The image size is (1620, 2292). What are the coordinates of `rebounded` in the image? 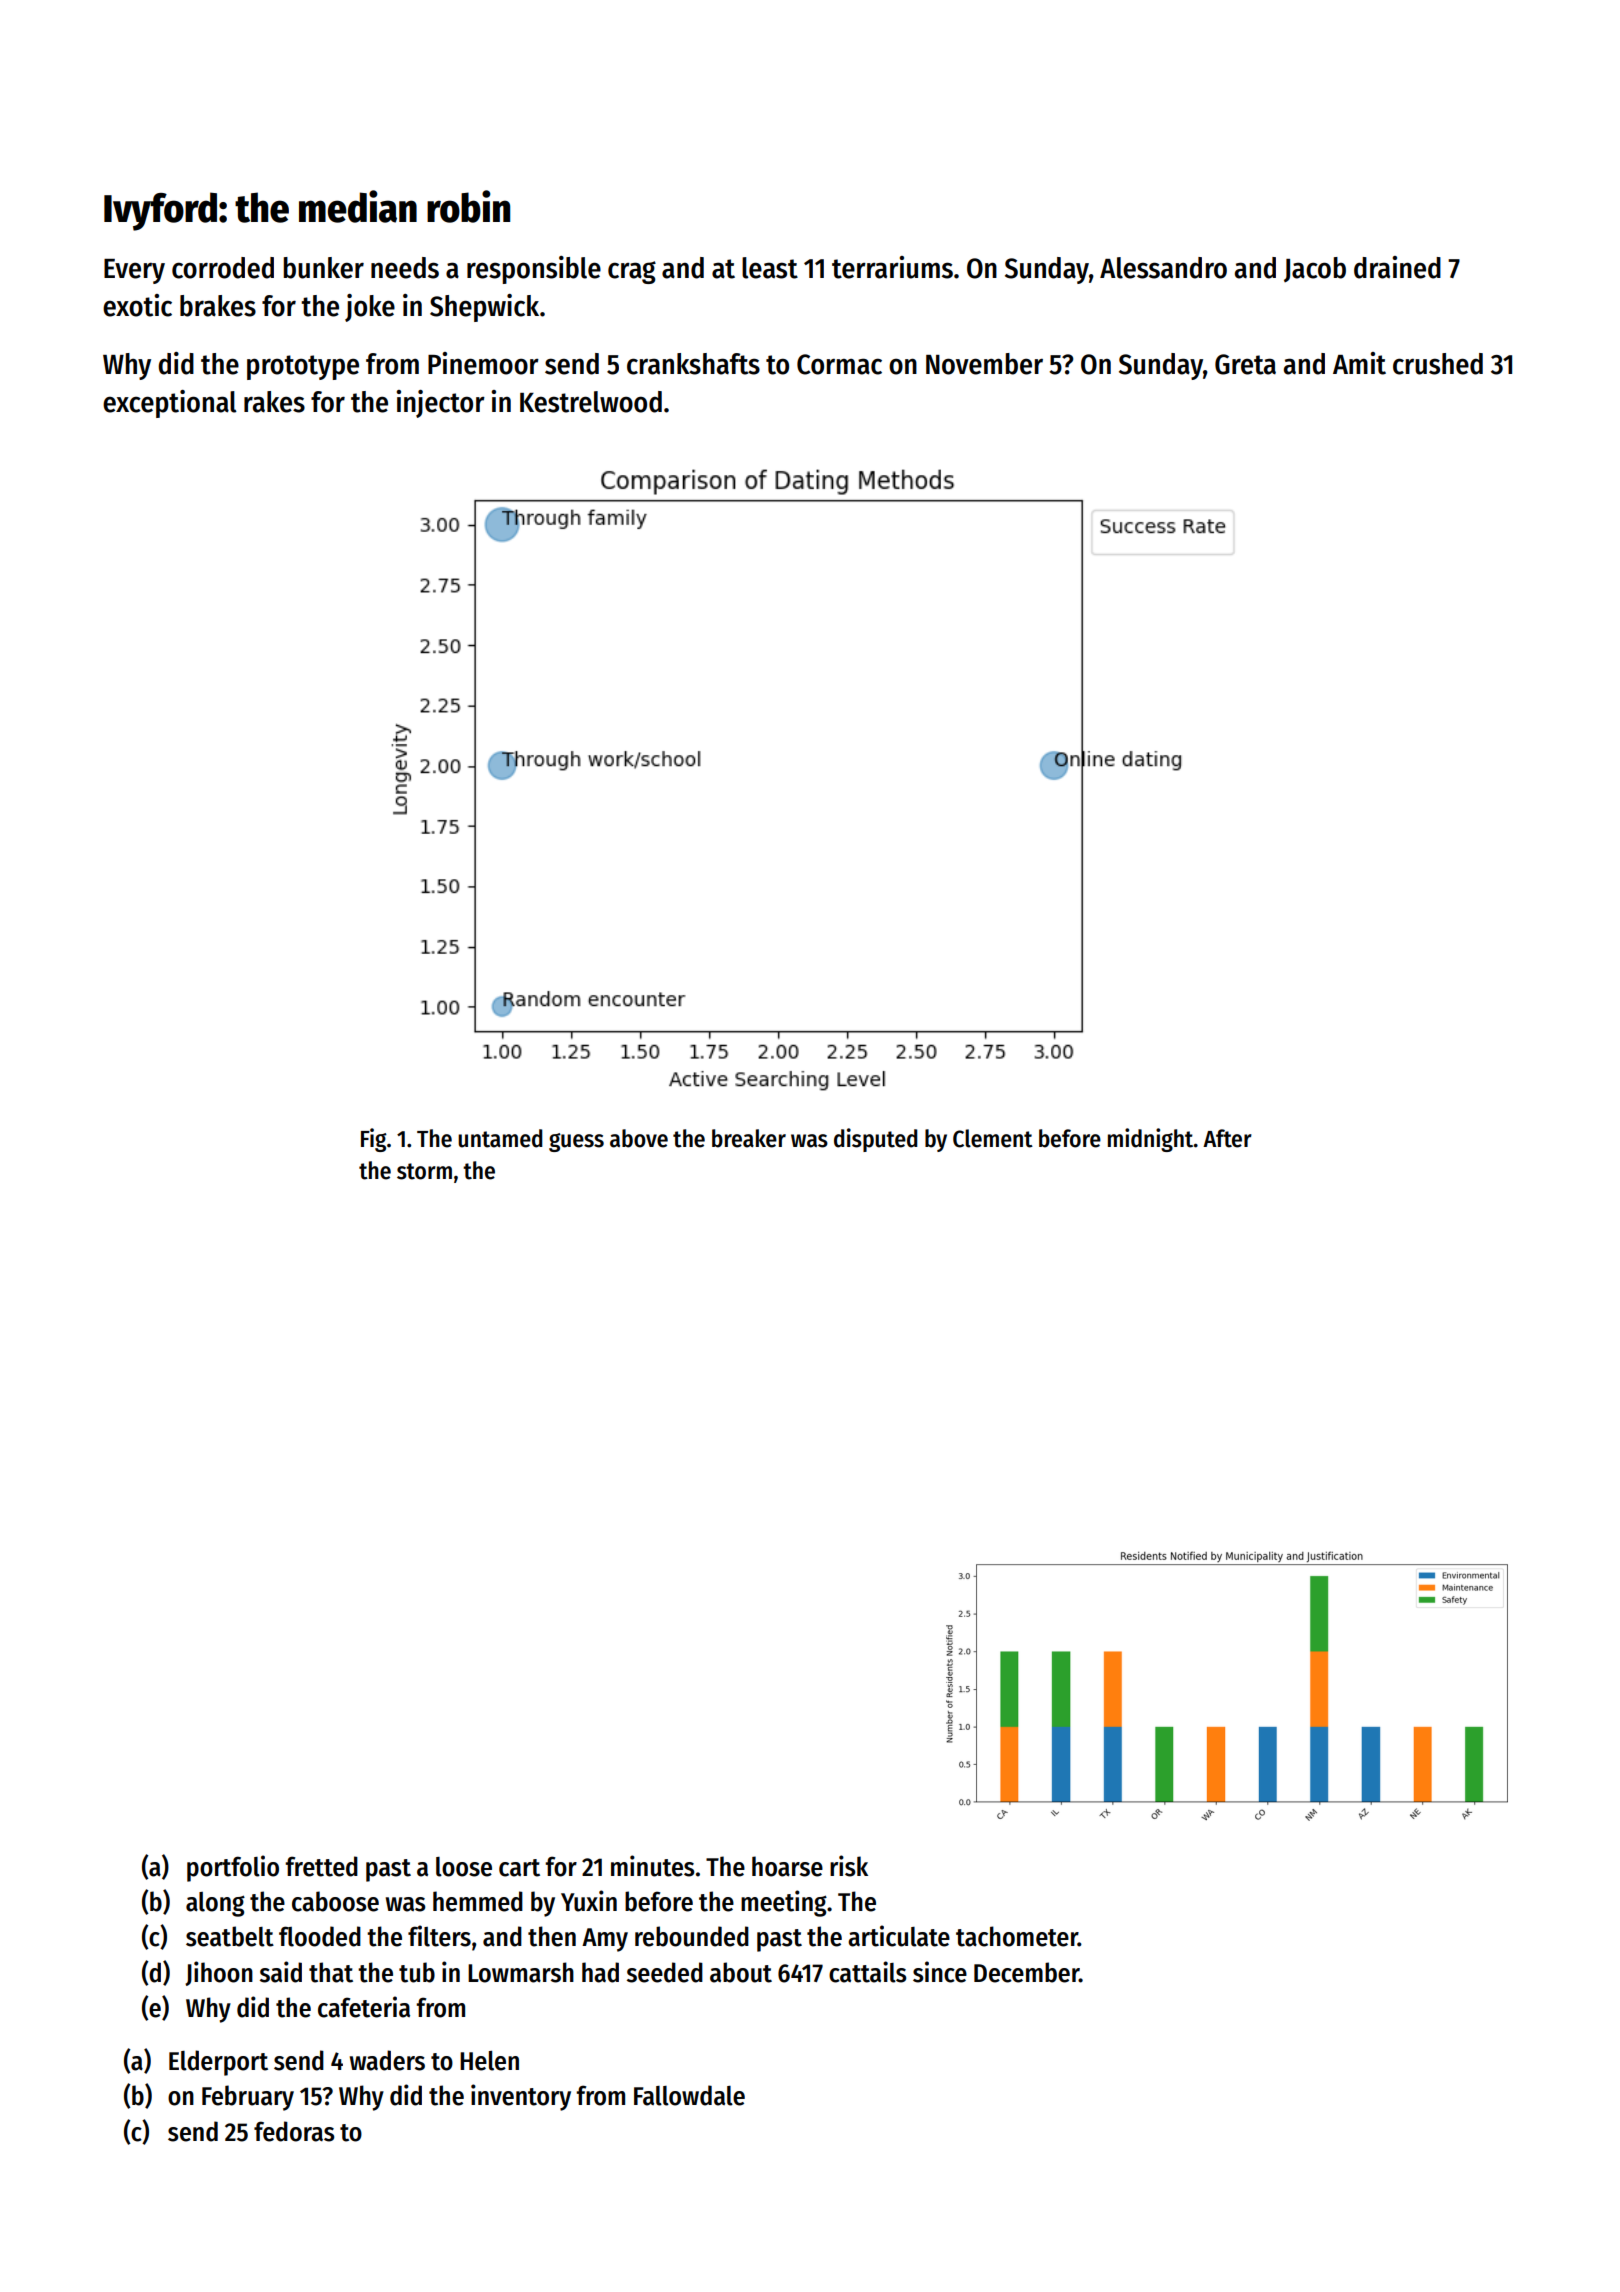 It's located at (692, 1936).
